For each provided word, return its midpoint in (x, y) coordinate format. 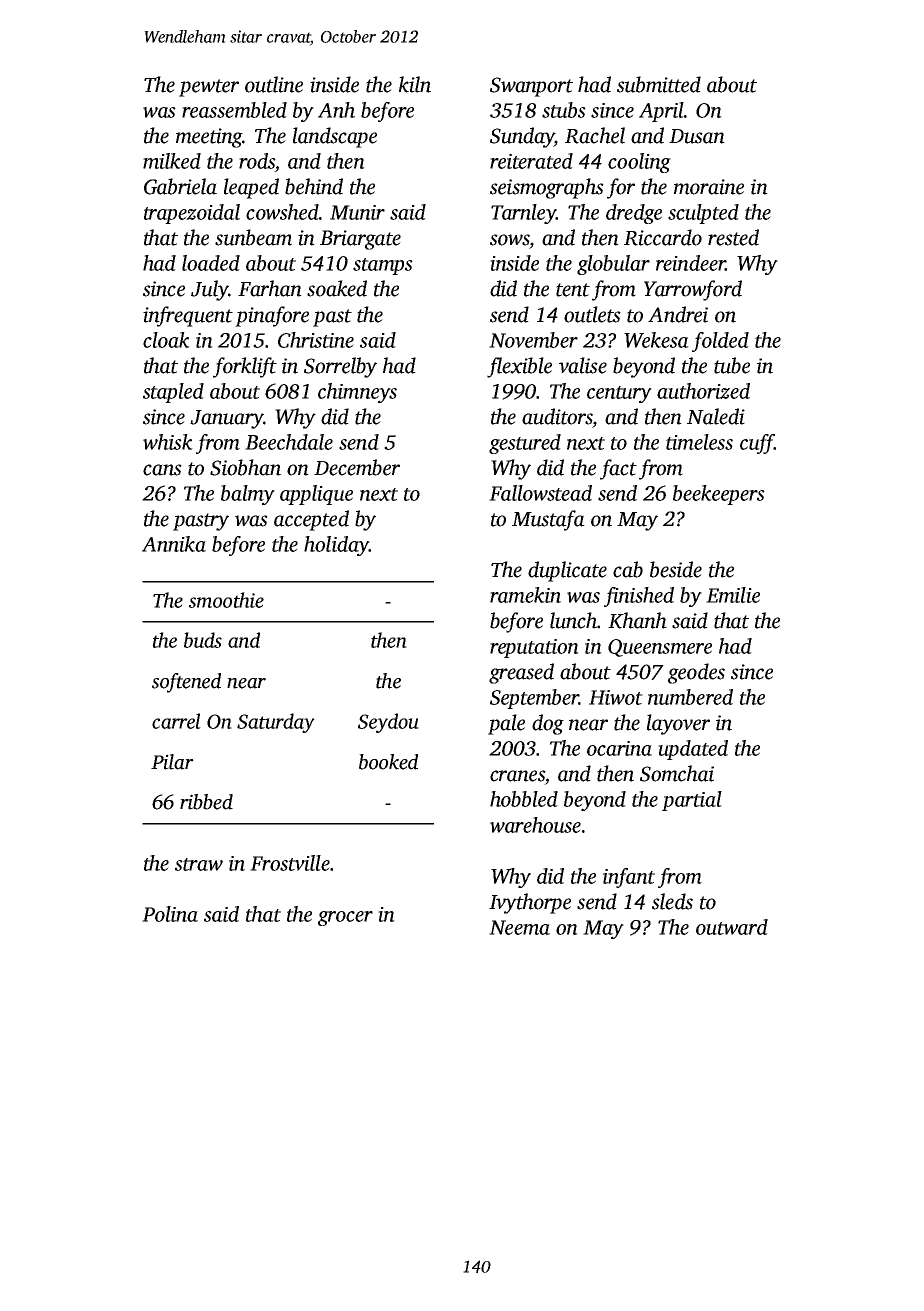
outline (274, 84)
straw (199, 864)
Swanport (531, 87)
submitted (659, 84)
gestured (525, 444)
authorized (703, 391)
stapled (173, 393)
